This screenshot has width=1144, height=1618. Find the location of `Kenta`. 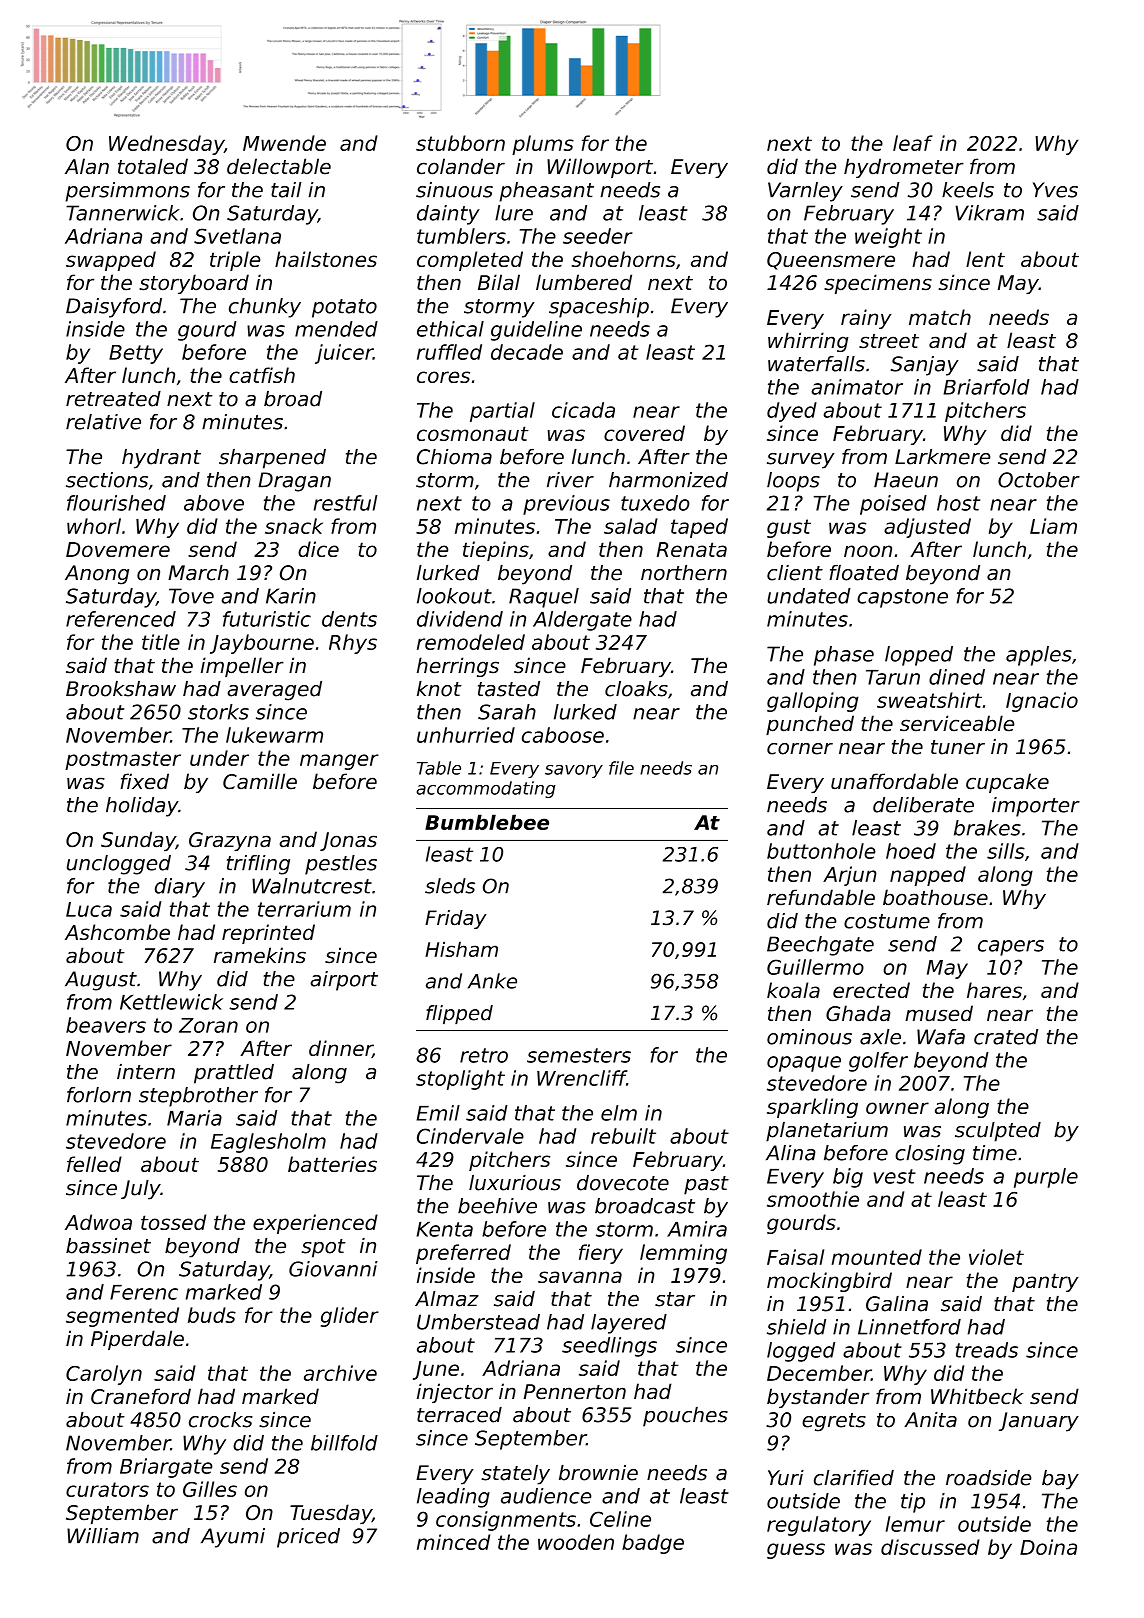

Kenta is located at coordinates (444, 1229).
